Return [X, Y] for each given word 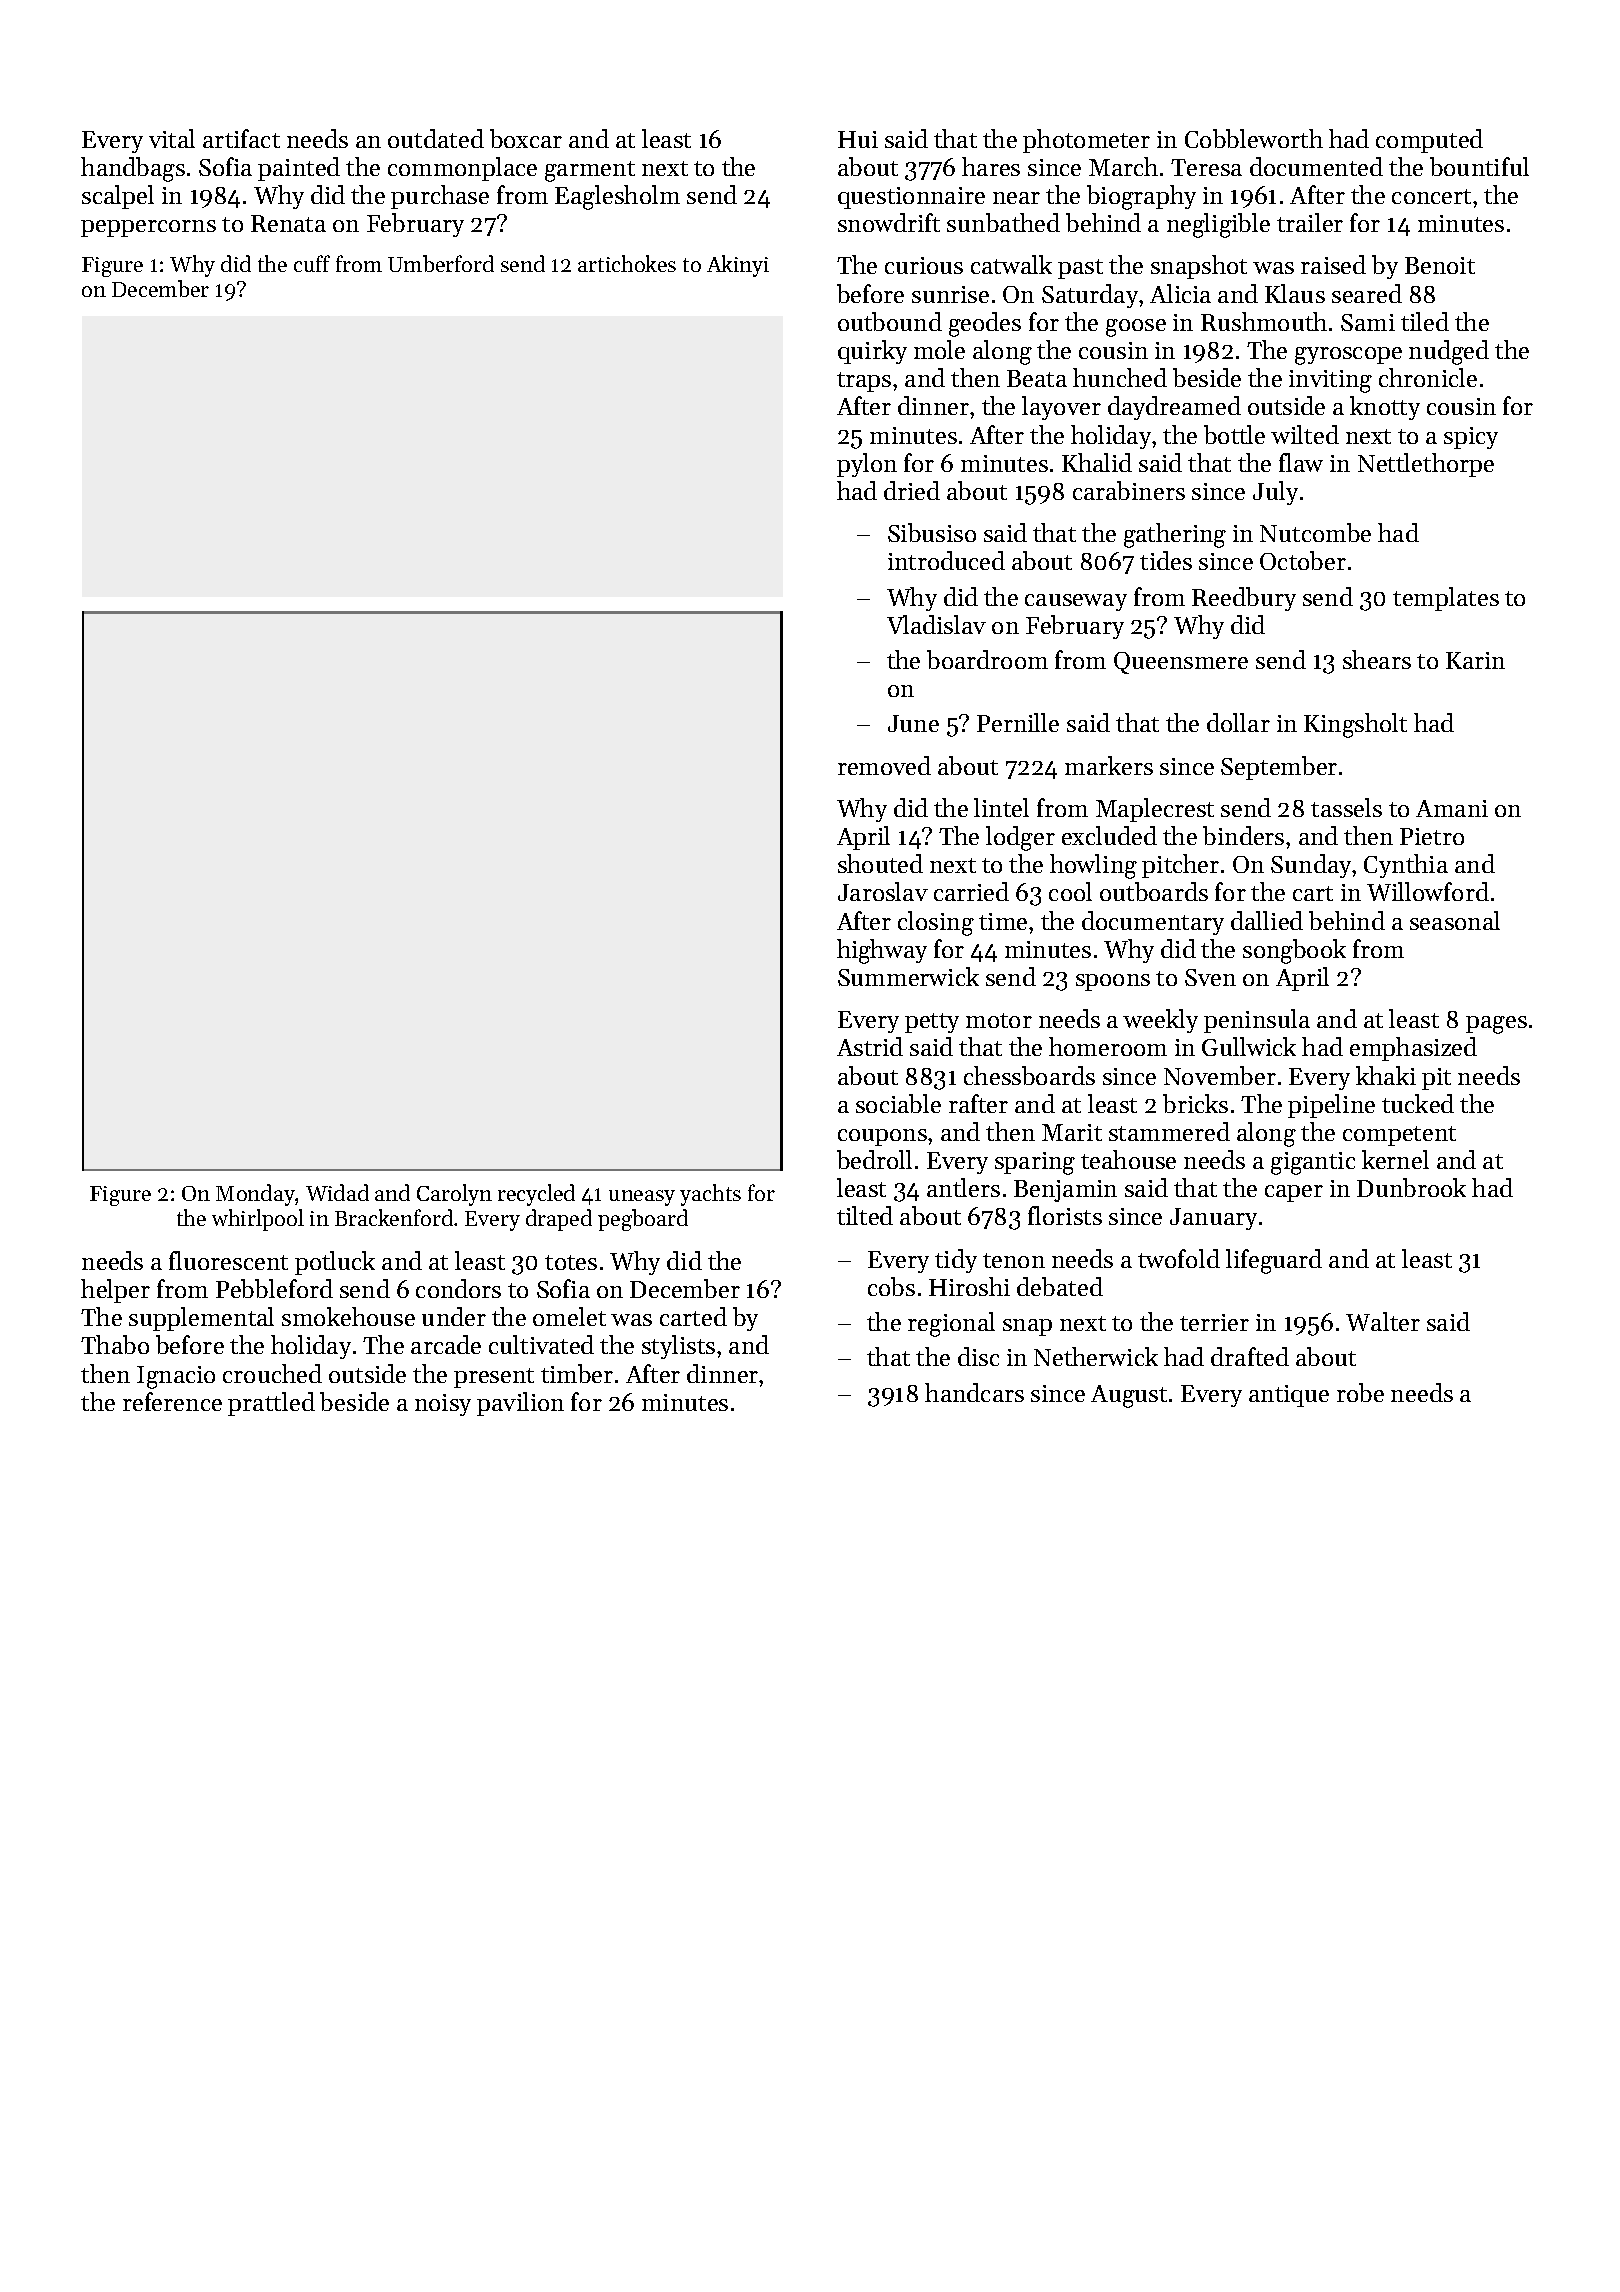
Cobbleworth [1254, 138]
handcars [974, 1392]
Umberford [441, 263]
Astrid [870, 1046]
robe [1360, 1392]
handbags [133, 169]
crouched [272, 1373]
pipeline [1331, 1106]
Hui [858, 139]
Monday [256, 1195]
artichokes [627, 263]
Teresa [1206, 167]
